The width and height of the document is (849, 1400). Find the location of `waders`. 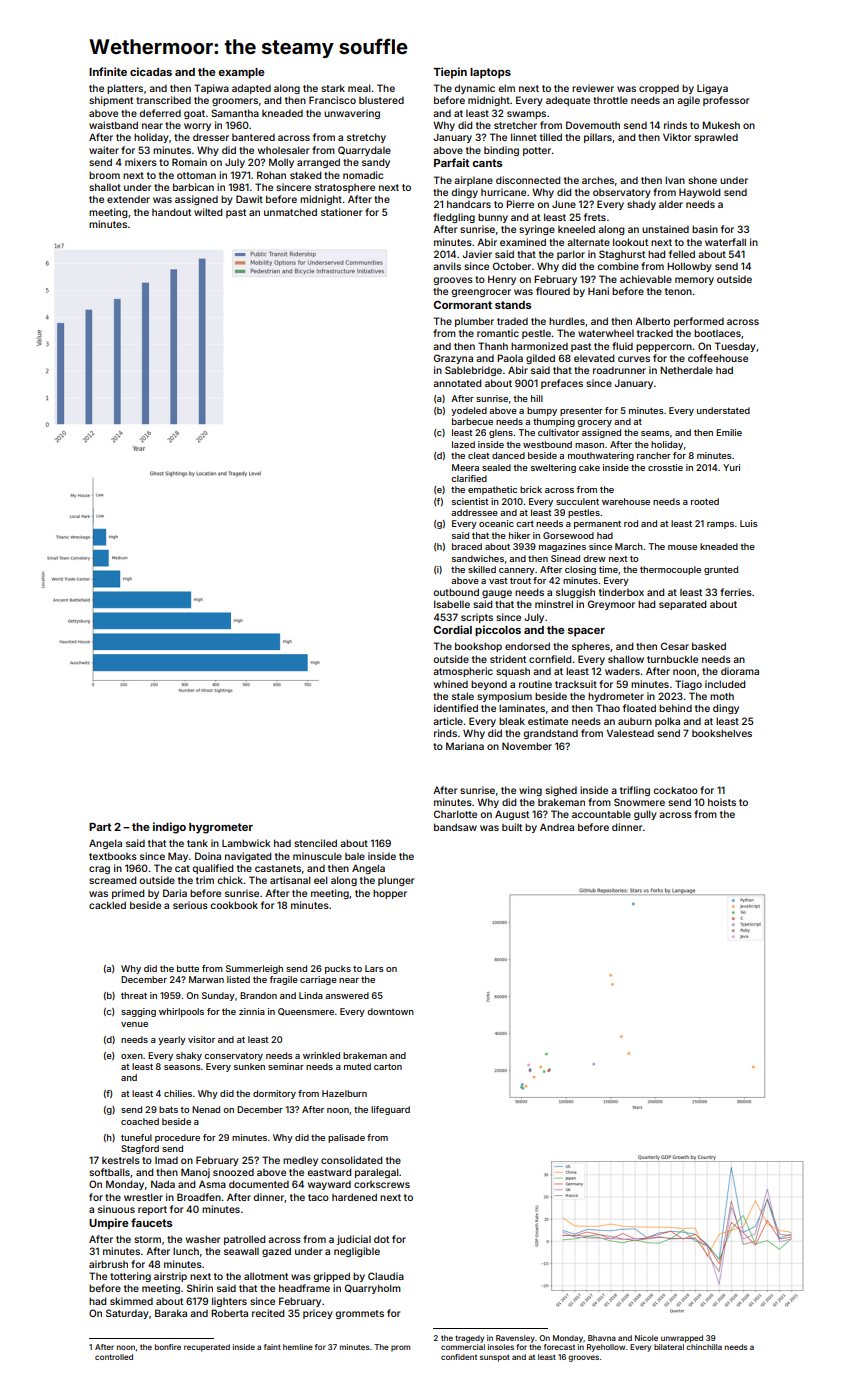

waders is located at coordinates (622, 671).
